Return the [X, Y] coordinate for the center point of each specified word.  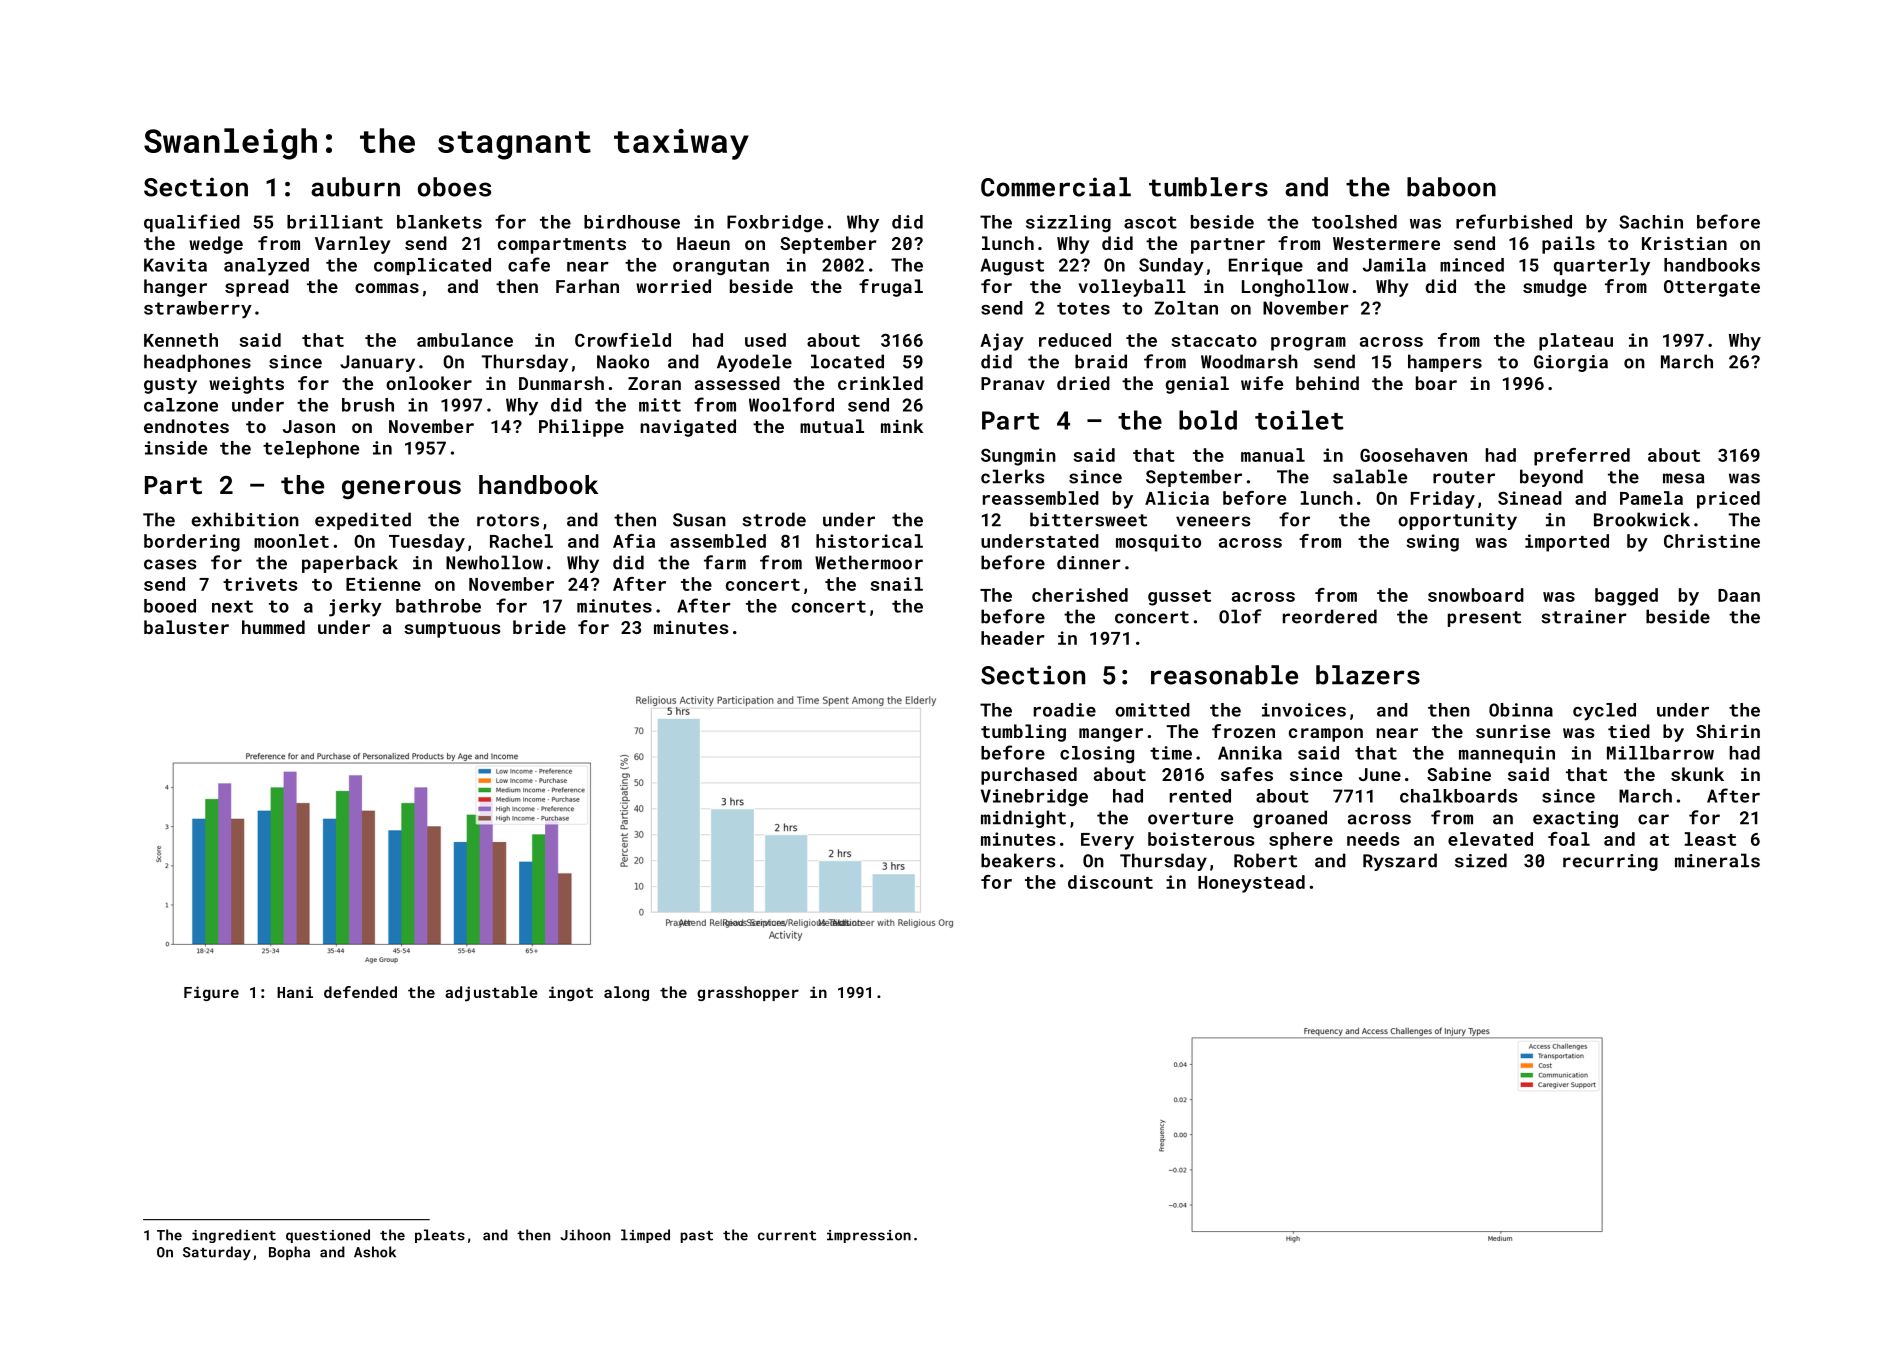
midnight [1023, 819]
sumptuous [452, 630]
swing [1432, 543]
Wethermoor [869, 562]
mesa [1684, 478]
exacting [1575, 819]
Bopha [289, 1253]
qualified [192, 223]
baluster [186, 627]
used [765, 340]
